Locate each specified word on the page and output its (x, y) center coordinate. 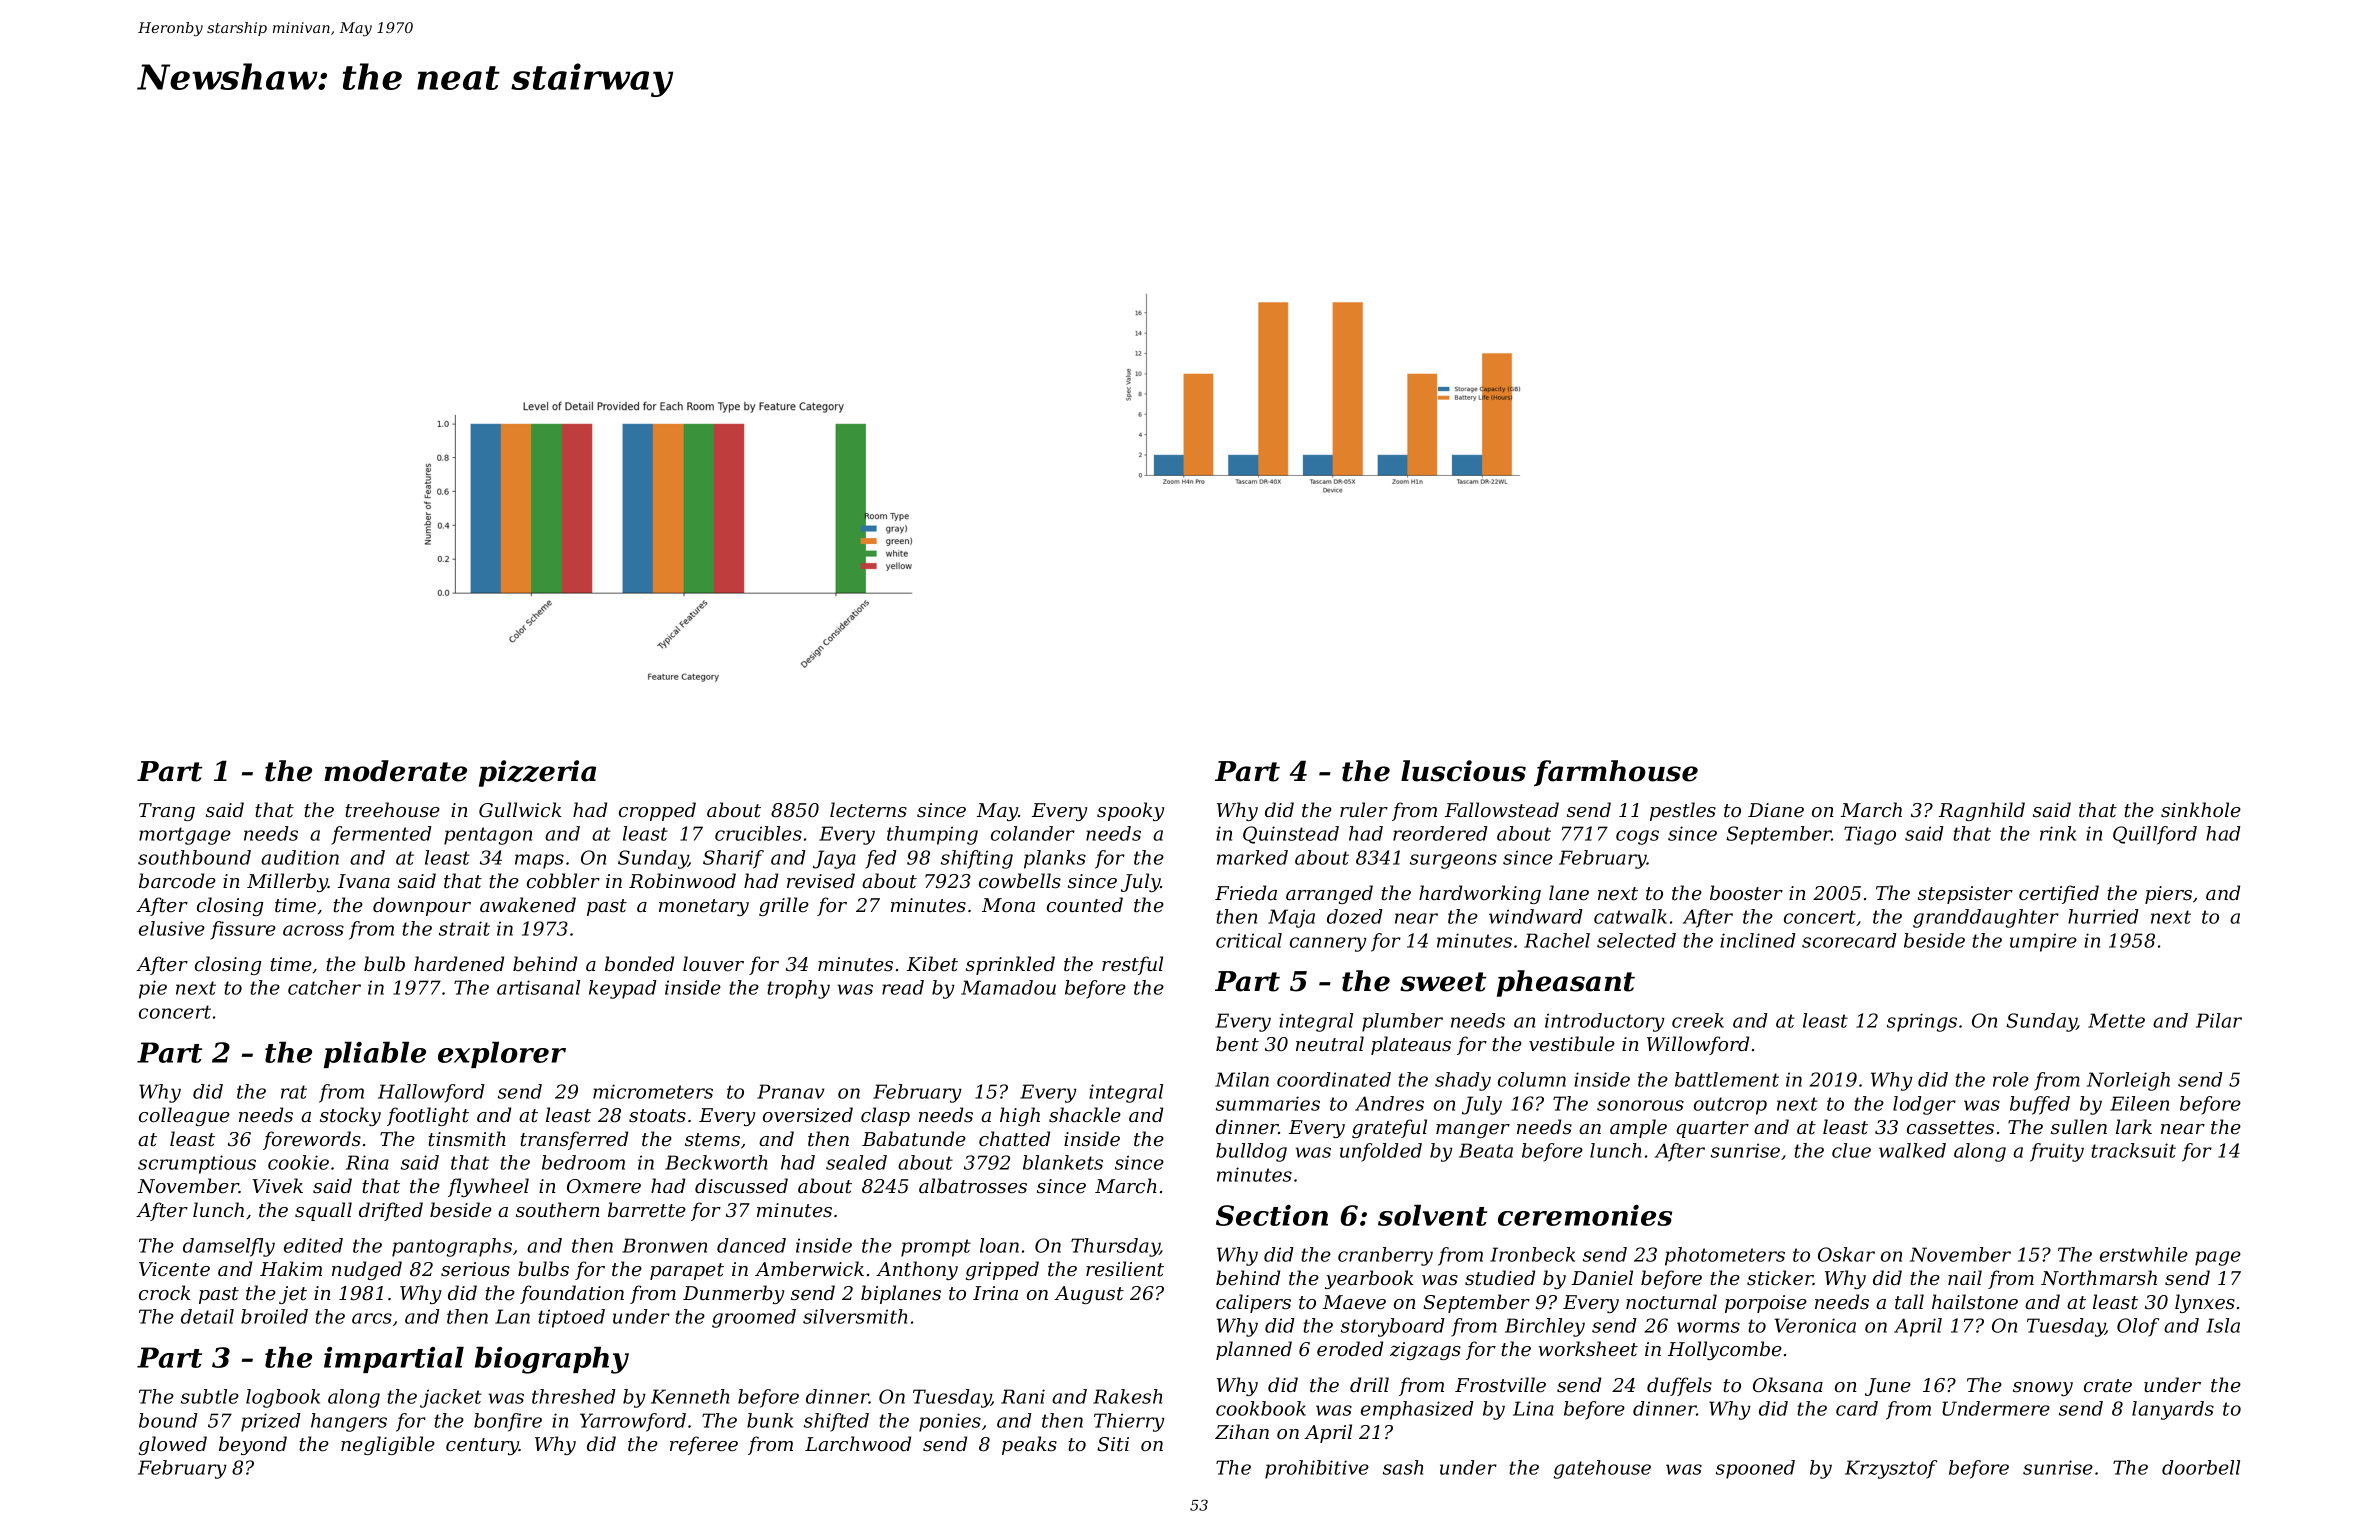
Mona (1008, 905)
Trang (167, 812)
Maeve (1354, 1302)
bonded (639, 964)
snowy (2043, 1389)
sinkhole (2201, 810)
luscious (1463, 771)
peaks (1029, 1445)
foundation (572, 1294)
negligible (388, 1445)
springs (1922, 1022)
